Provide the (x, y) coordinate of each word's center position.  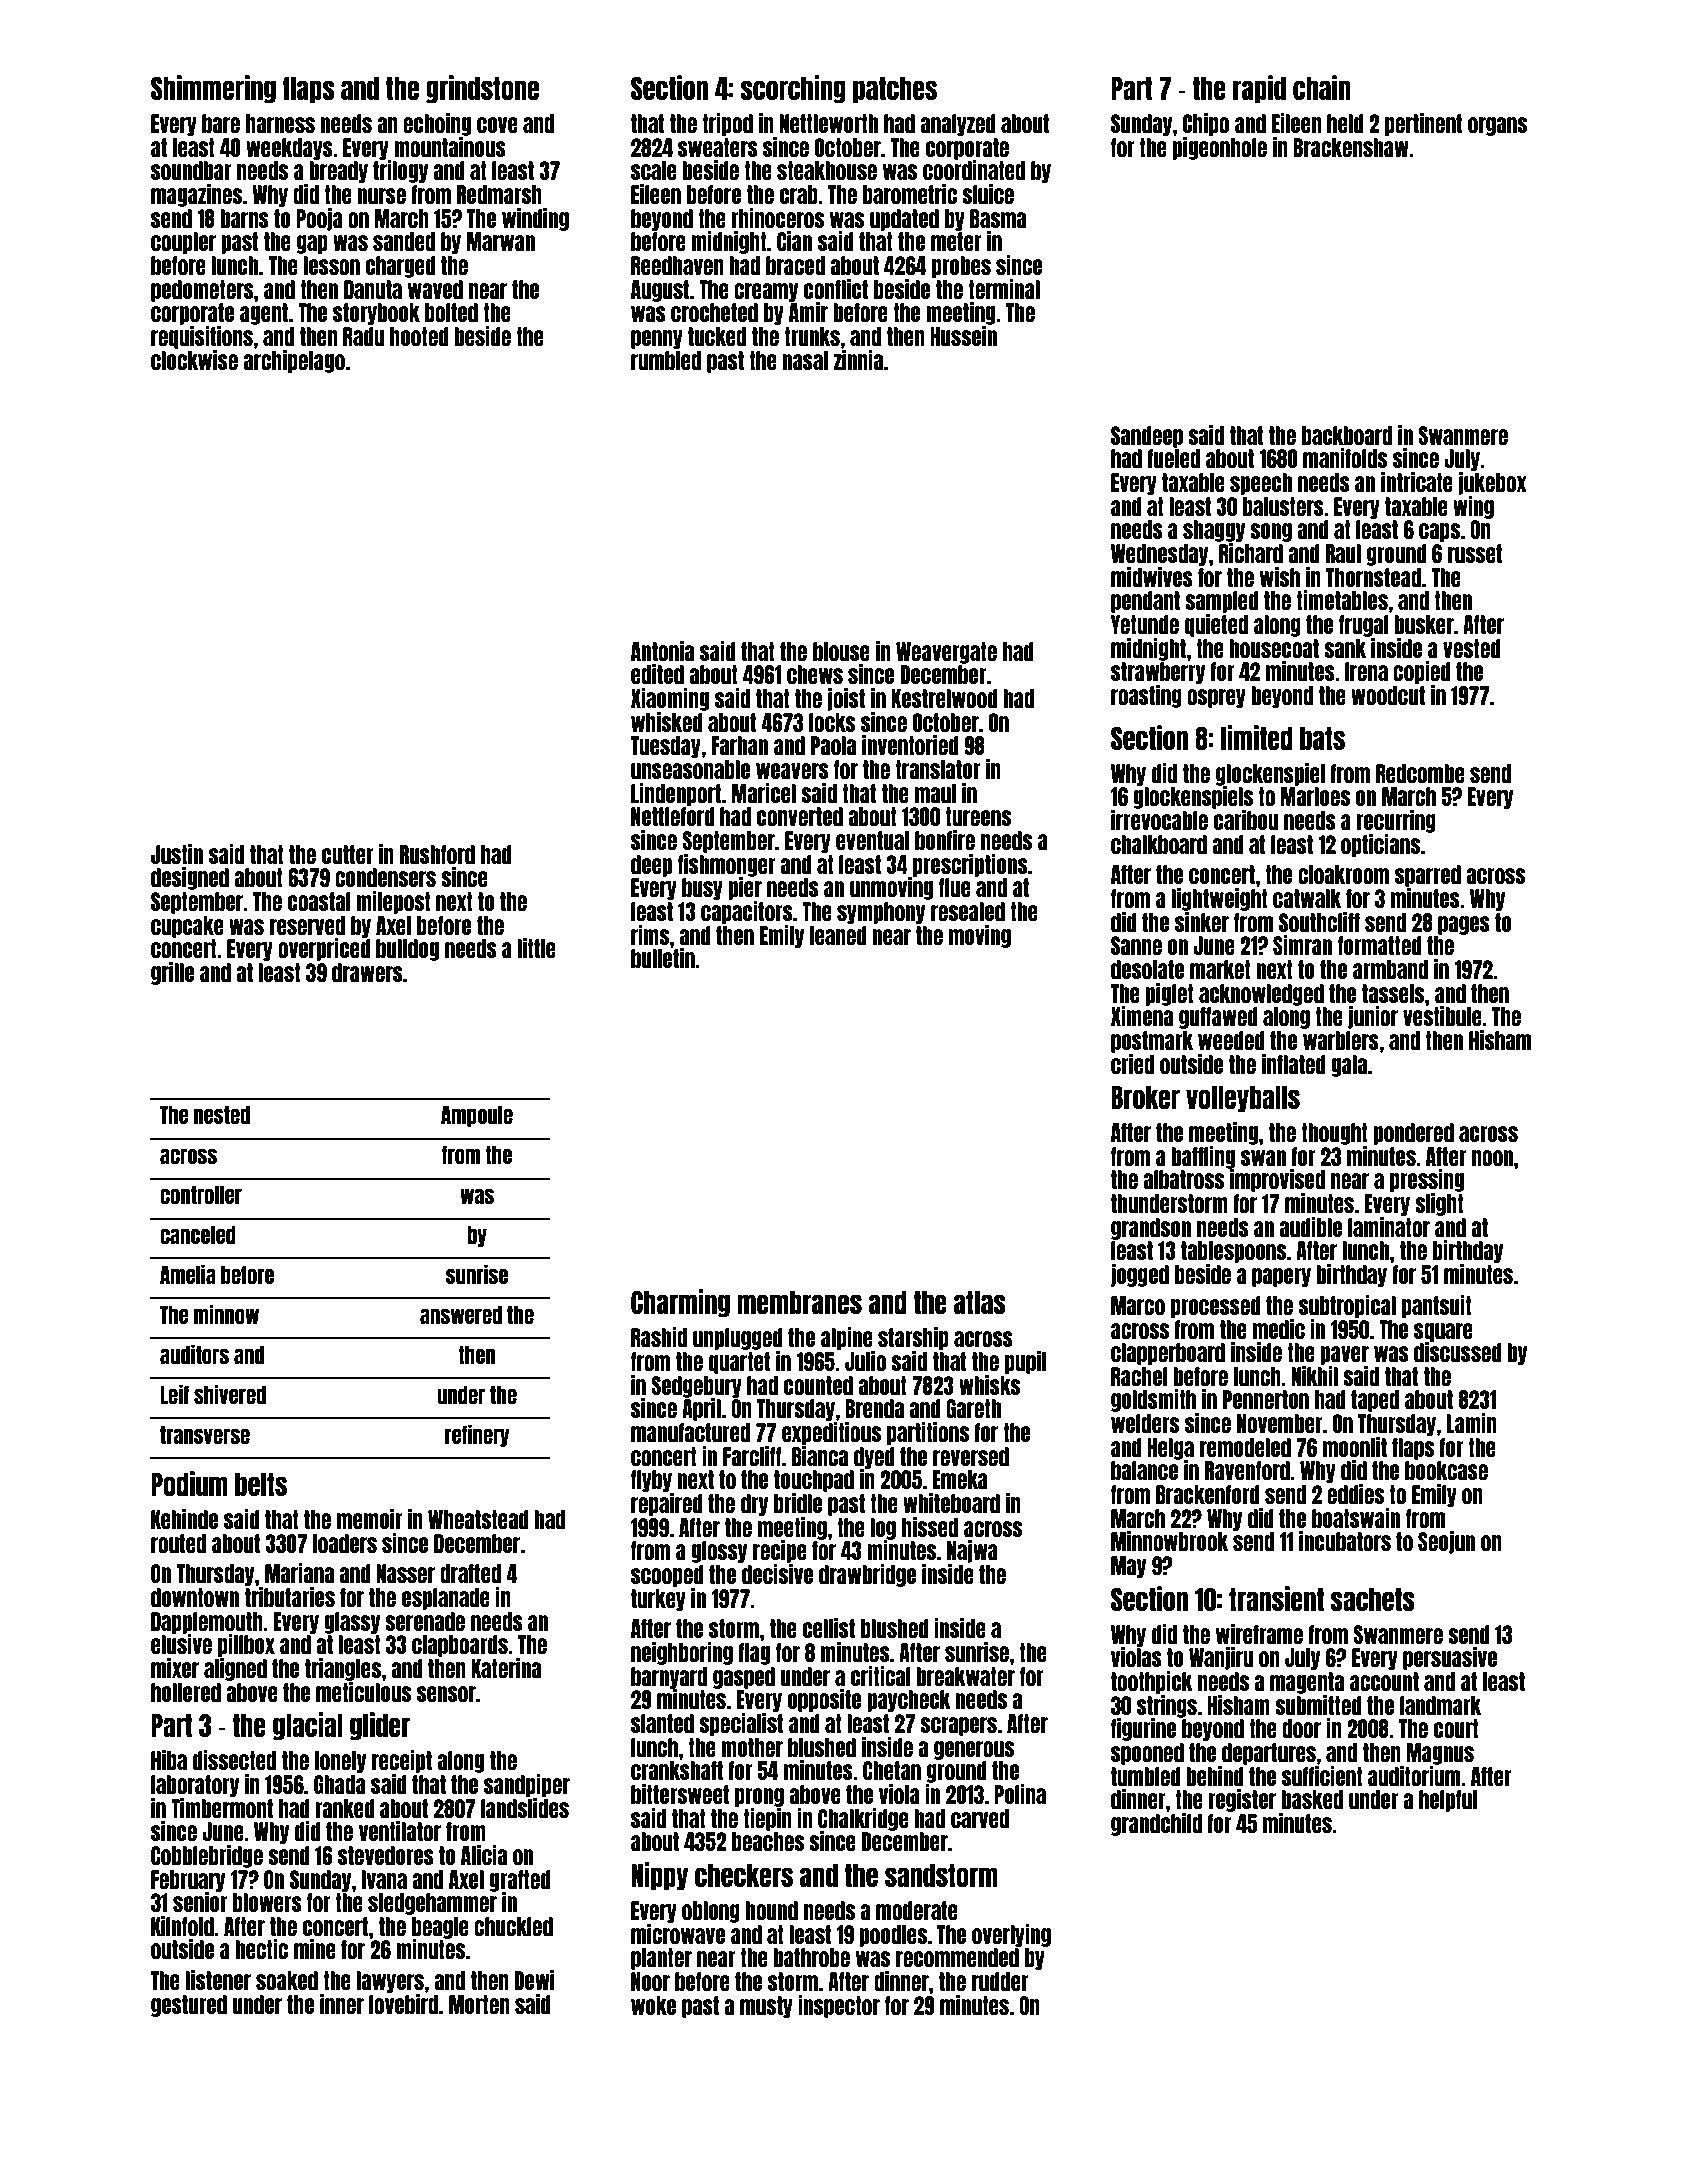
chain (1322, 87)
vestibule (1442, 1016)
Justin (177, 854)
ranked (345, 1808)
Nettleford (673, 816)
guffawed (1218, 1018)
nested (222, 1115)
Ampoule (477, 1116)
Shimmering (213, 89)
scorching (793, 89)
